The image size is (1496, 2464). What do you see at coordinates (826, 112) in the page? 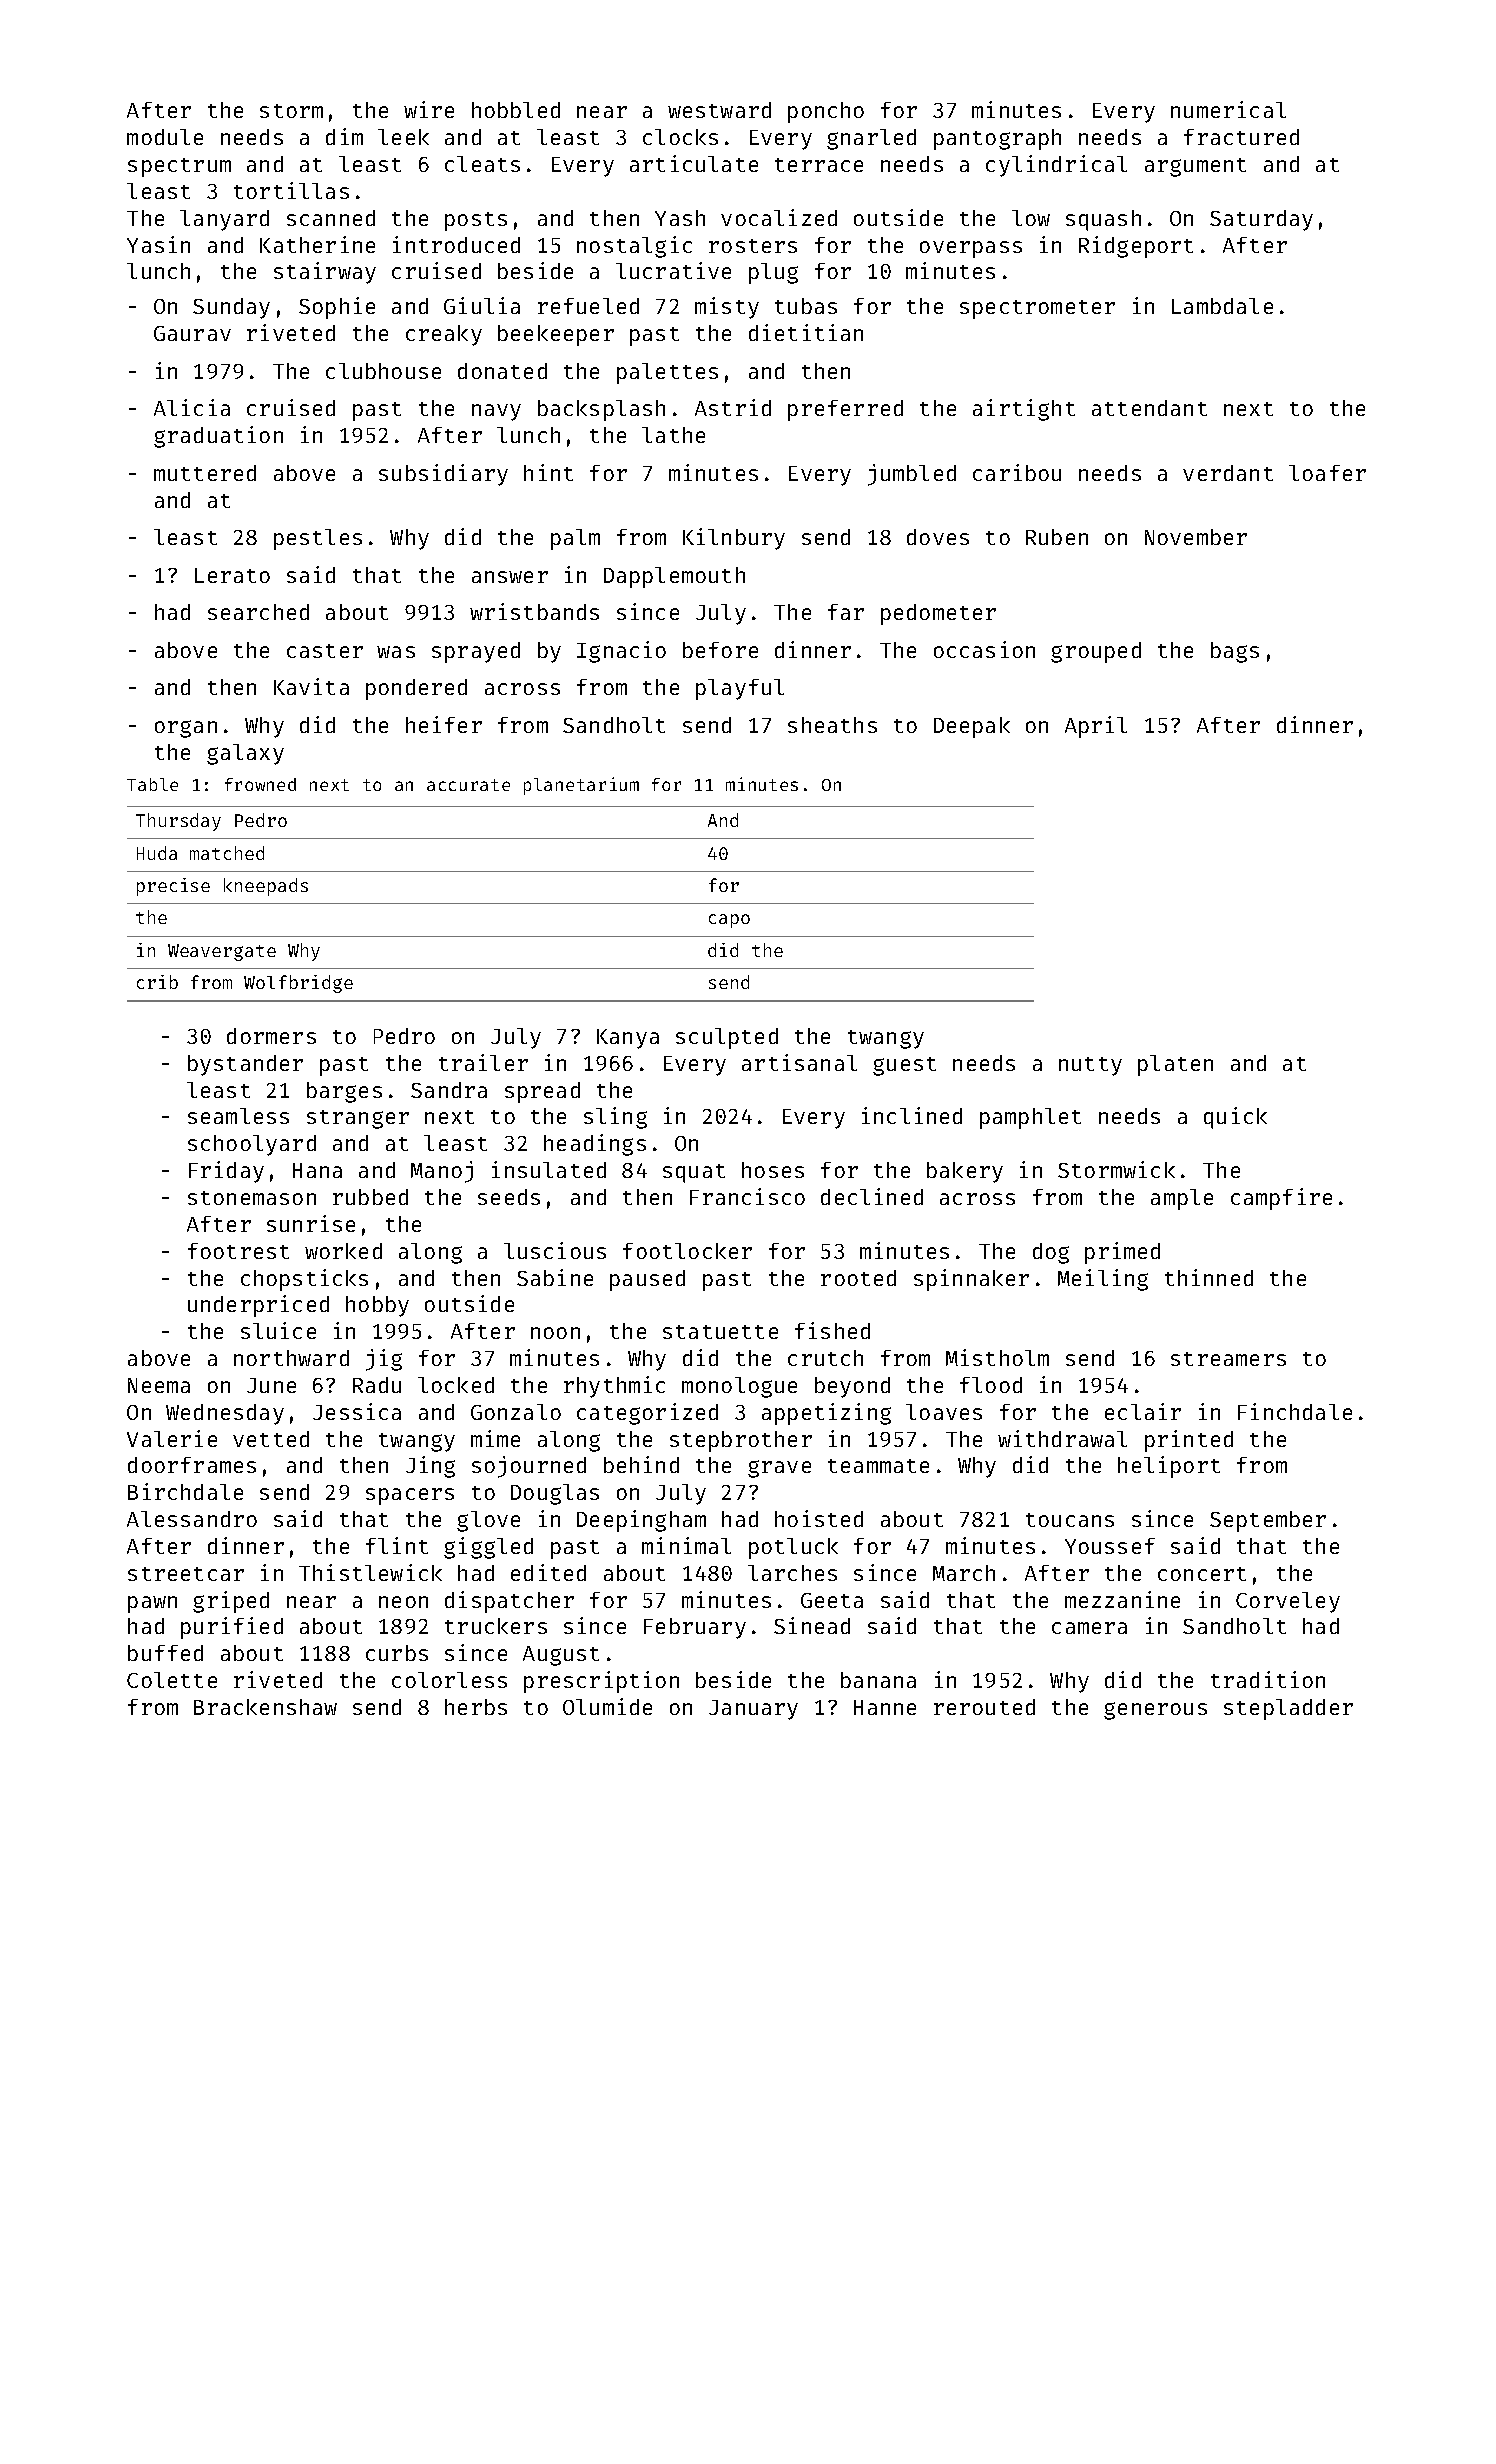
I see `poncho` at bounding box center [826, 112].
